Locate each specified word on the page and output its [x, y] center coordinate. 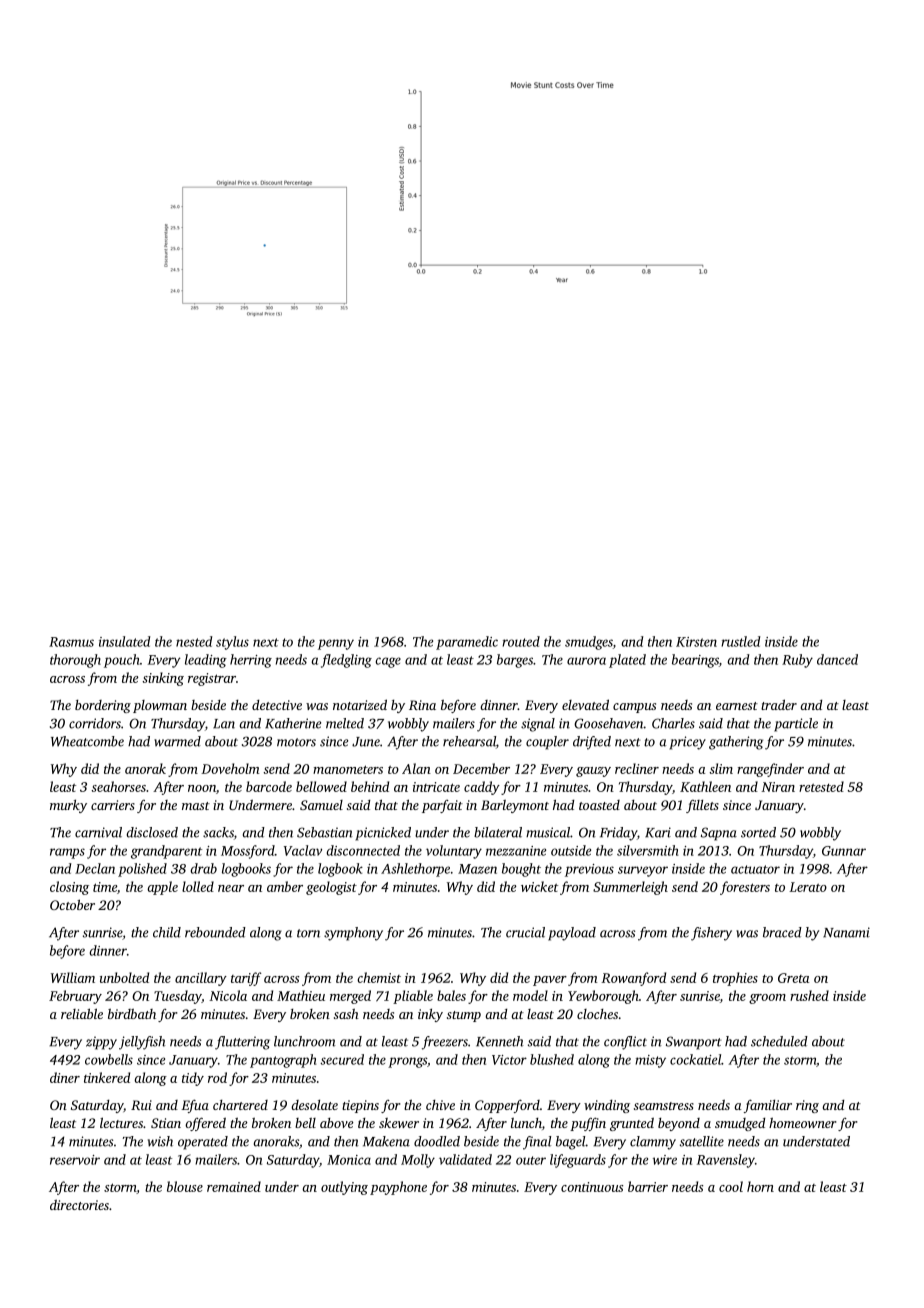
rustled [741, 641]
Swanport [693, 1043]
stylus [232, 643]
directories [79, 1205]
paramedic [467, 643]
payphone [398, 1188]
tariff [246, 979]
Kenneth [500, 1041]
